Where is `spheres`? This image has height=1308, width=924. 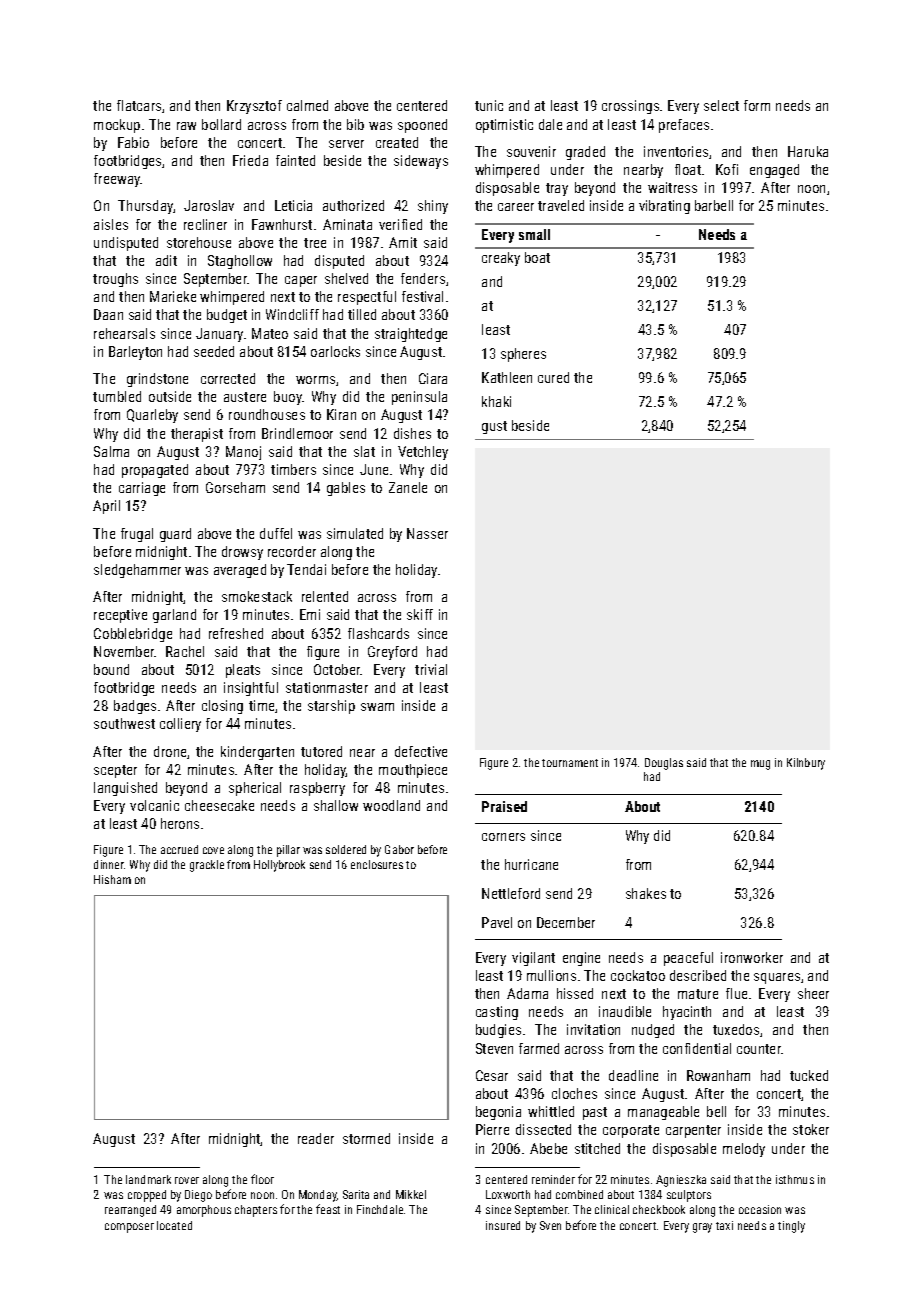 spheres is located at coordinates (523, 355).
